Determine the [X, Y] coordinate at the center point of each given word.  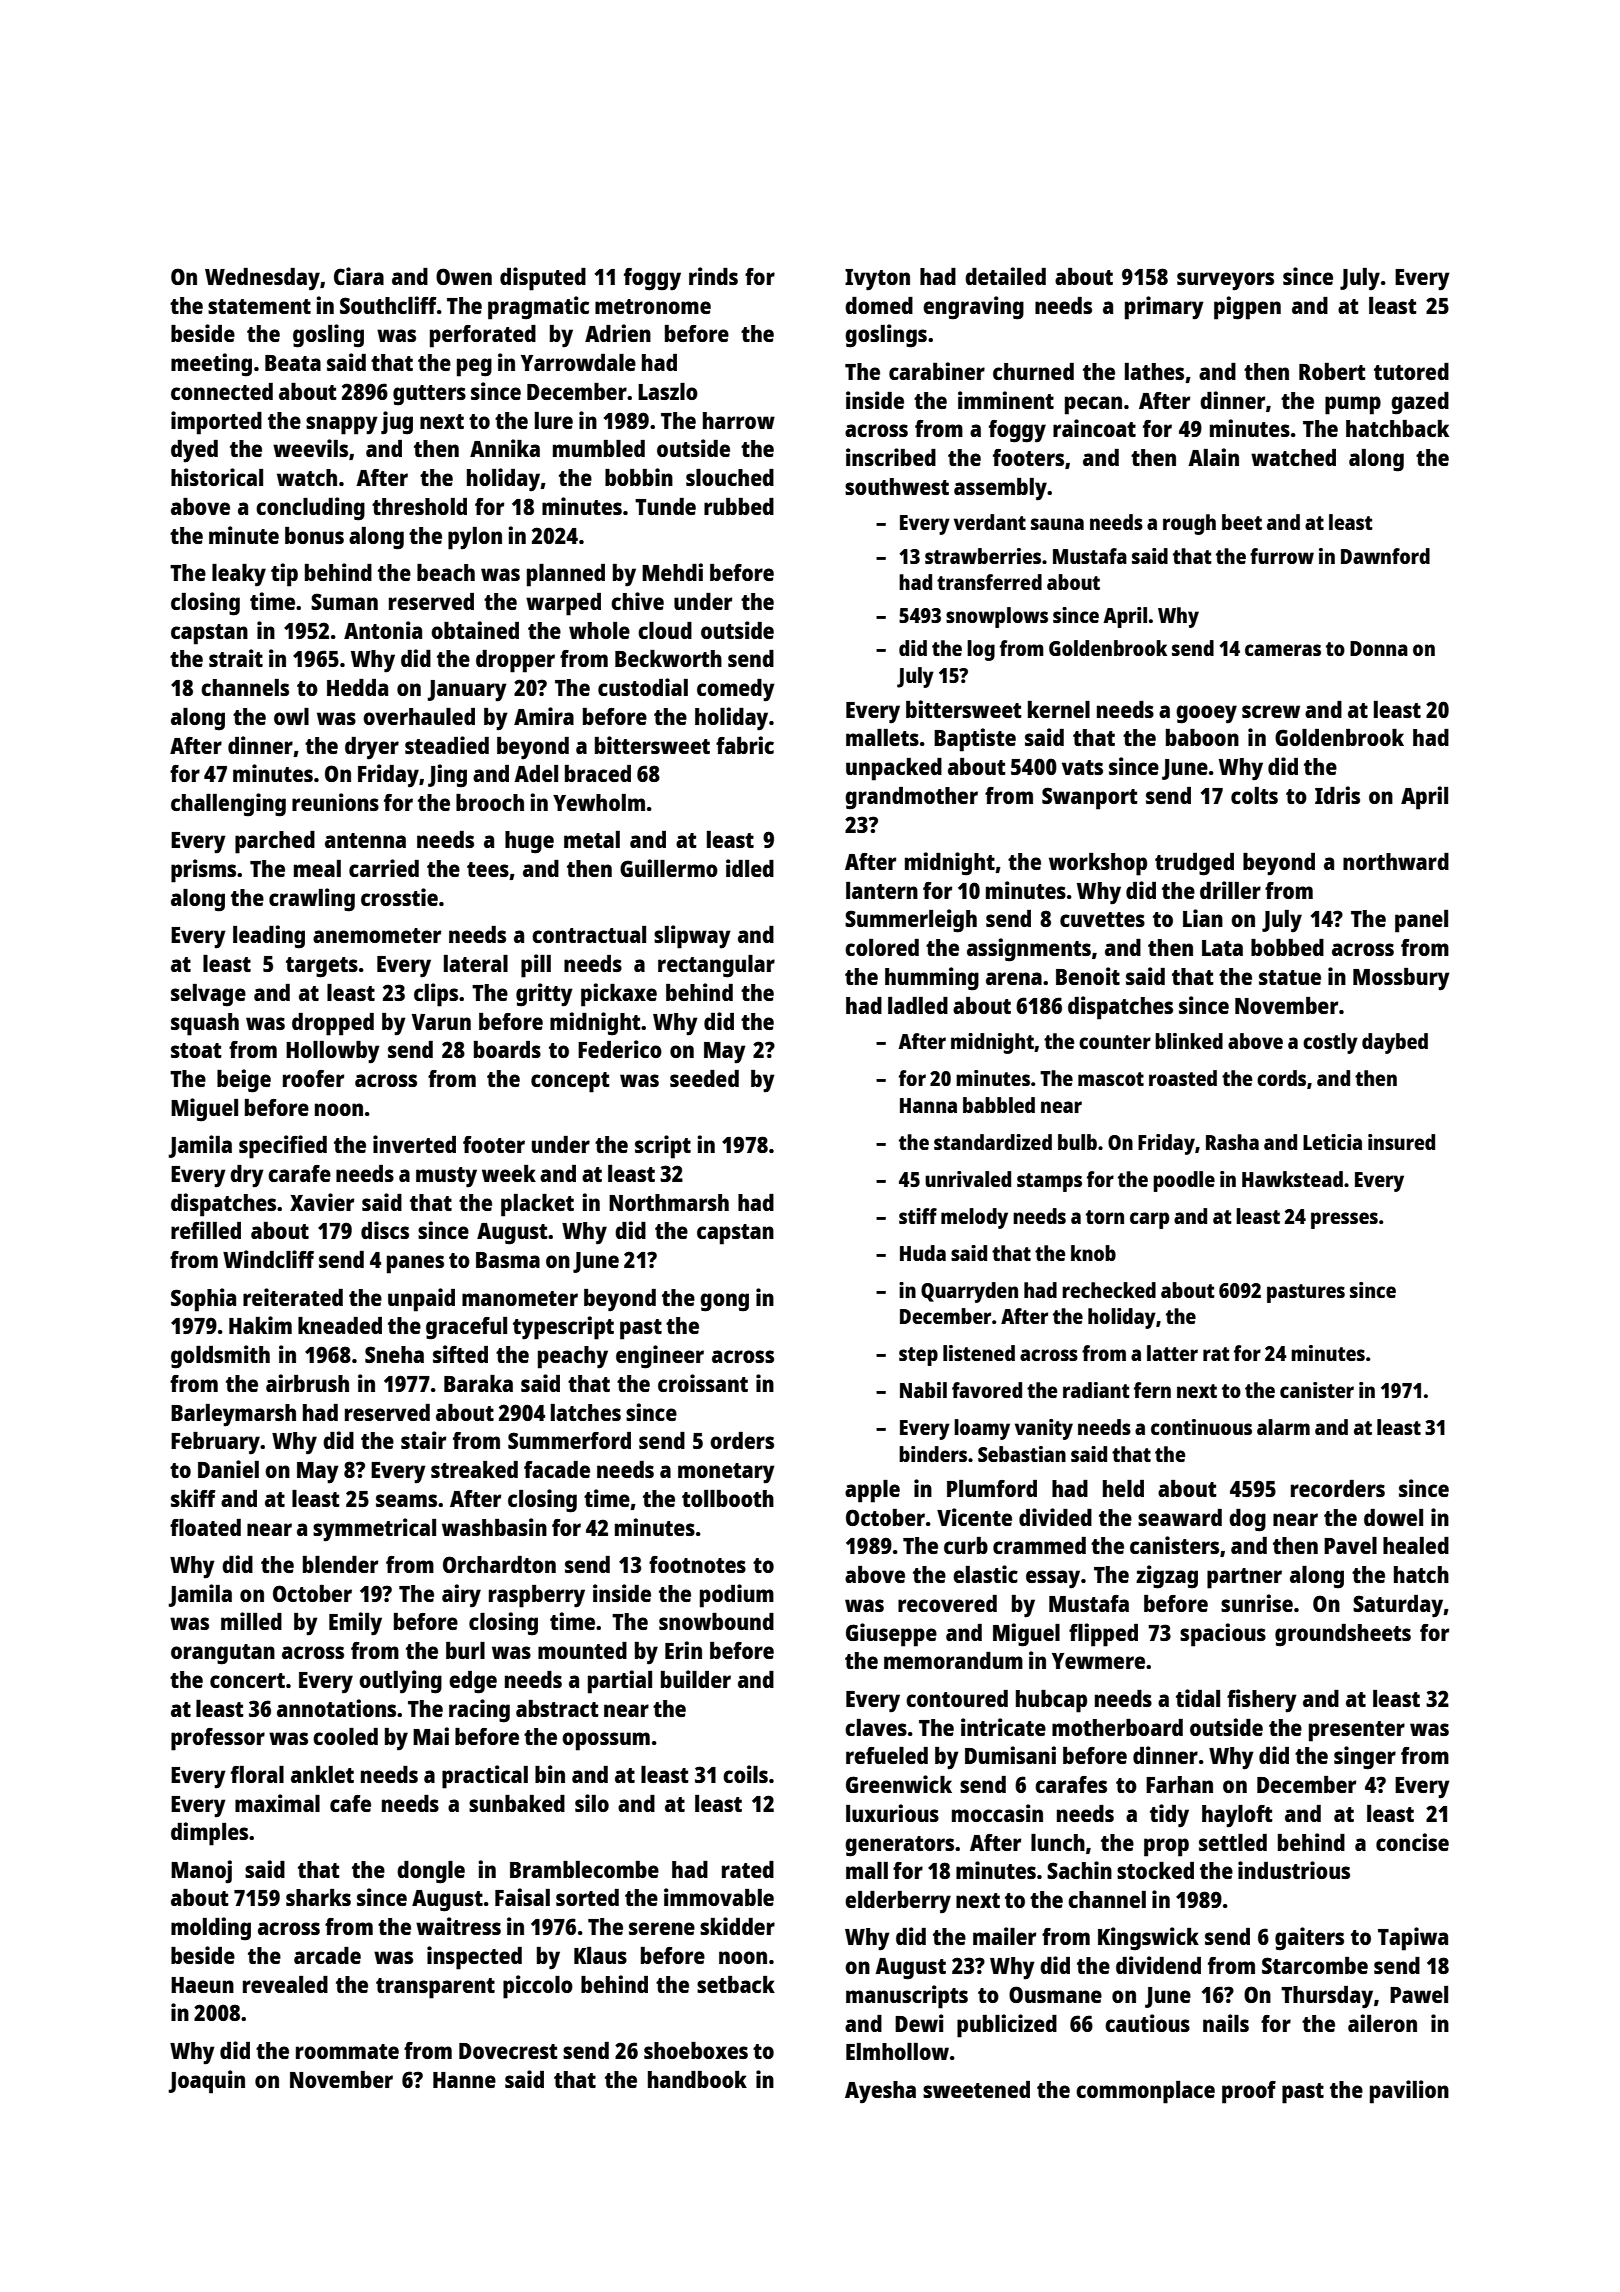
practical [485, 1777]
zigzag [1167, 1577]
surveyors [1225, 281]
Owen [464, 276]
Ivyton [877, 280]
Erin [683, 1650]
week [509, 1173]
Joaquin [206, 2082]
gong [724, 1302]
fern [1152, 1390]
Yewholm [599, 802]
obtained [475, 630]
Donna [1379, 648]
